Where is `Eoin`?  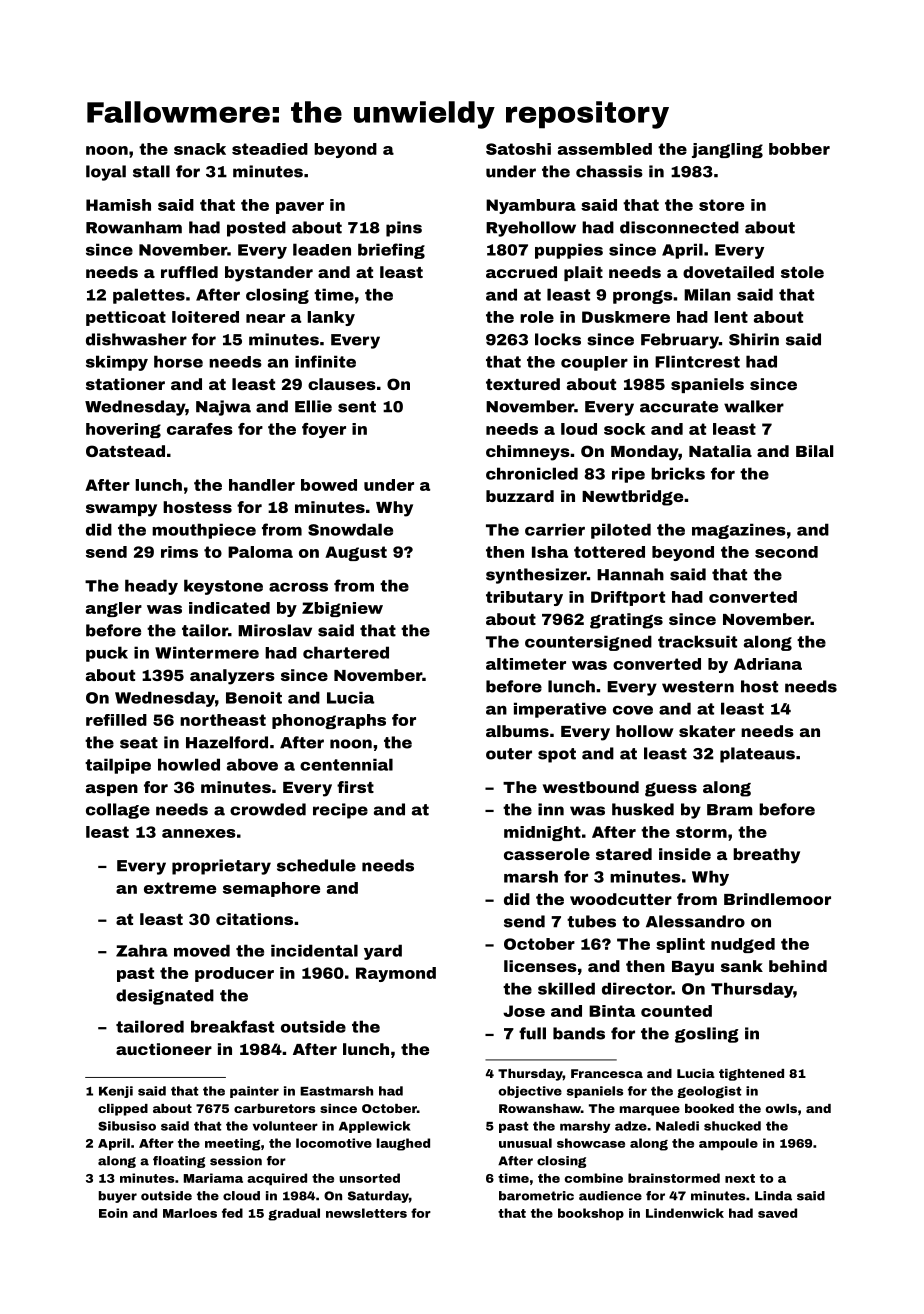
Eoin is located at coordinates (113, 1213).
